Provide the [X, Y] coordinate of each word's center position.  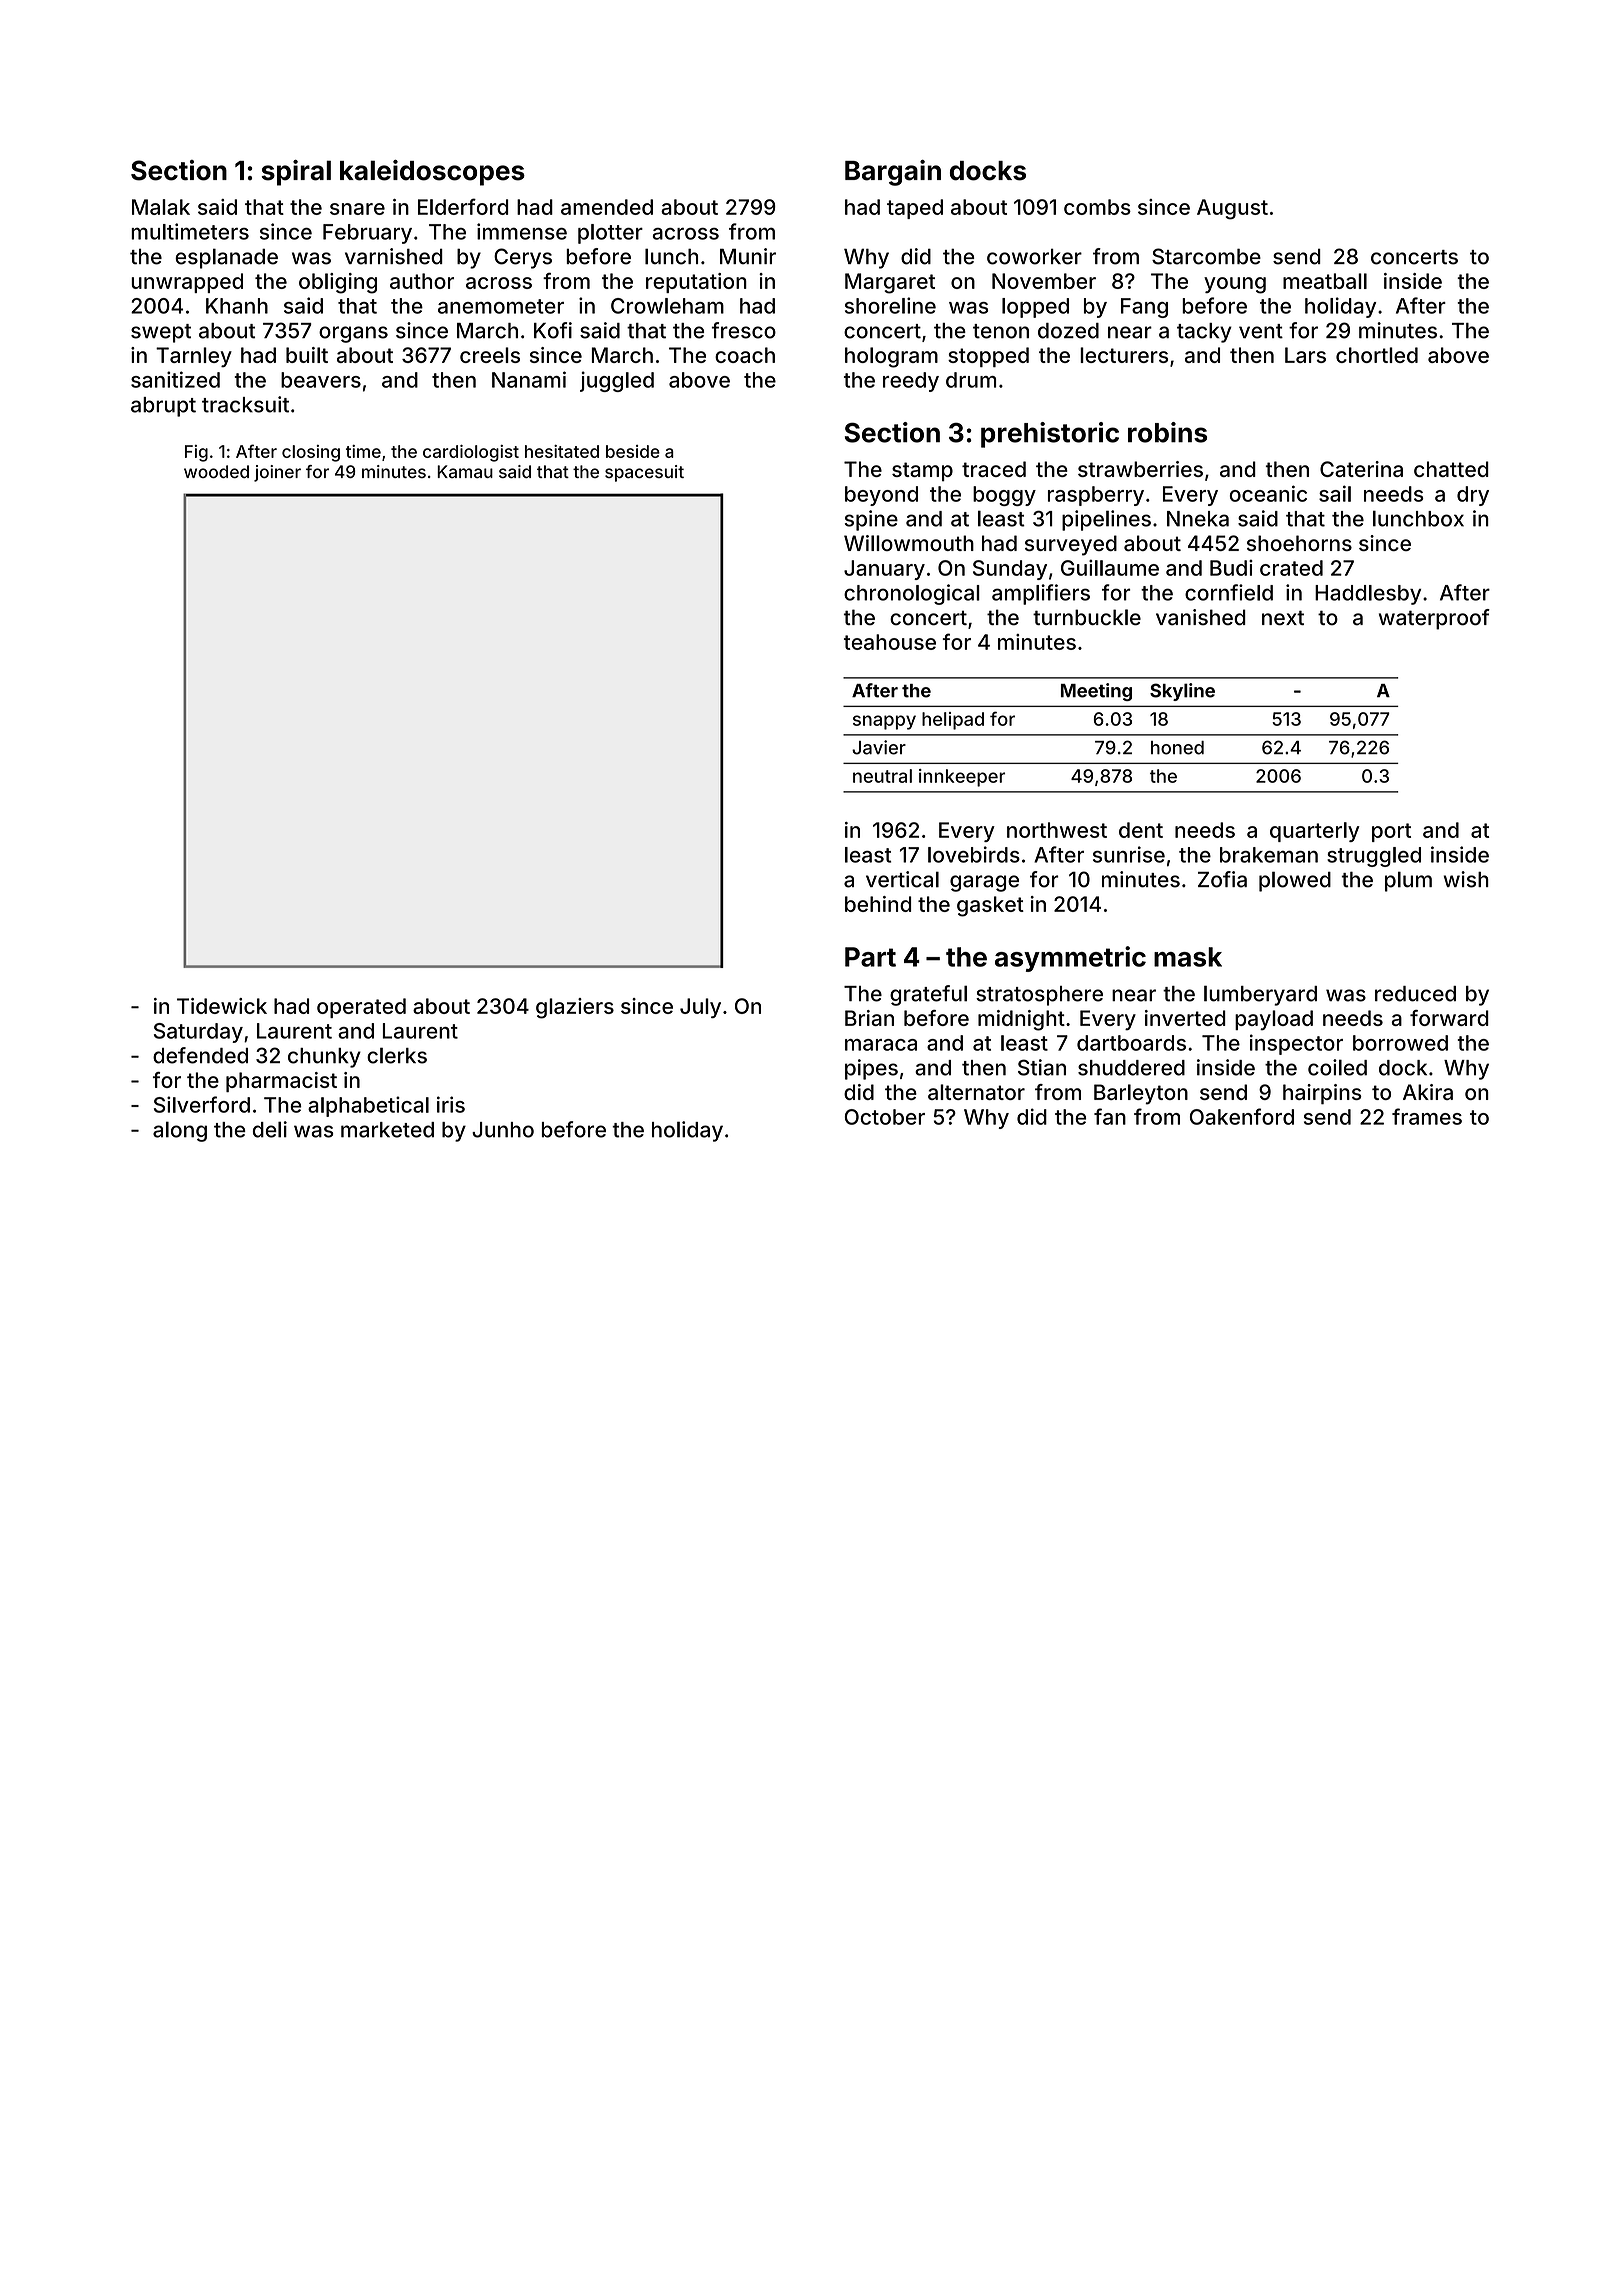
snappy [884, 722]
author [422, 281]
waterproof [1434, 619]
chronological [912, 594]
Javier [879, 747]
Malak [161, 207]
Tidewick [222, 1006]
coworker [1034, 257]
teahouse [890, 642]
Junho [503, 1130]
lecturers [1124, 355]
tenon [1001, 331]
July [700, 1008]
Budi [1231, 568]
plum [1408, 881]
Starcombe [1206, 256]
